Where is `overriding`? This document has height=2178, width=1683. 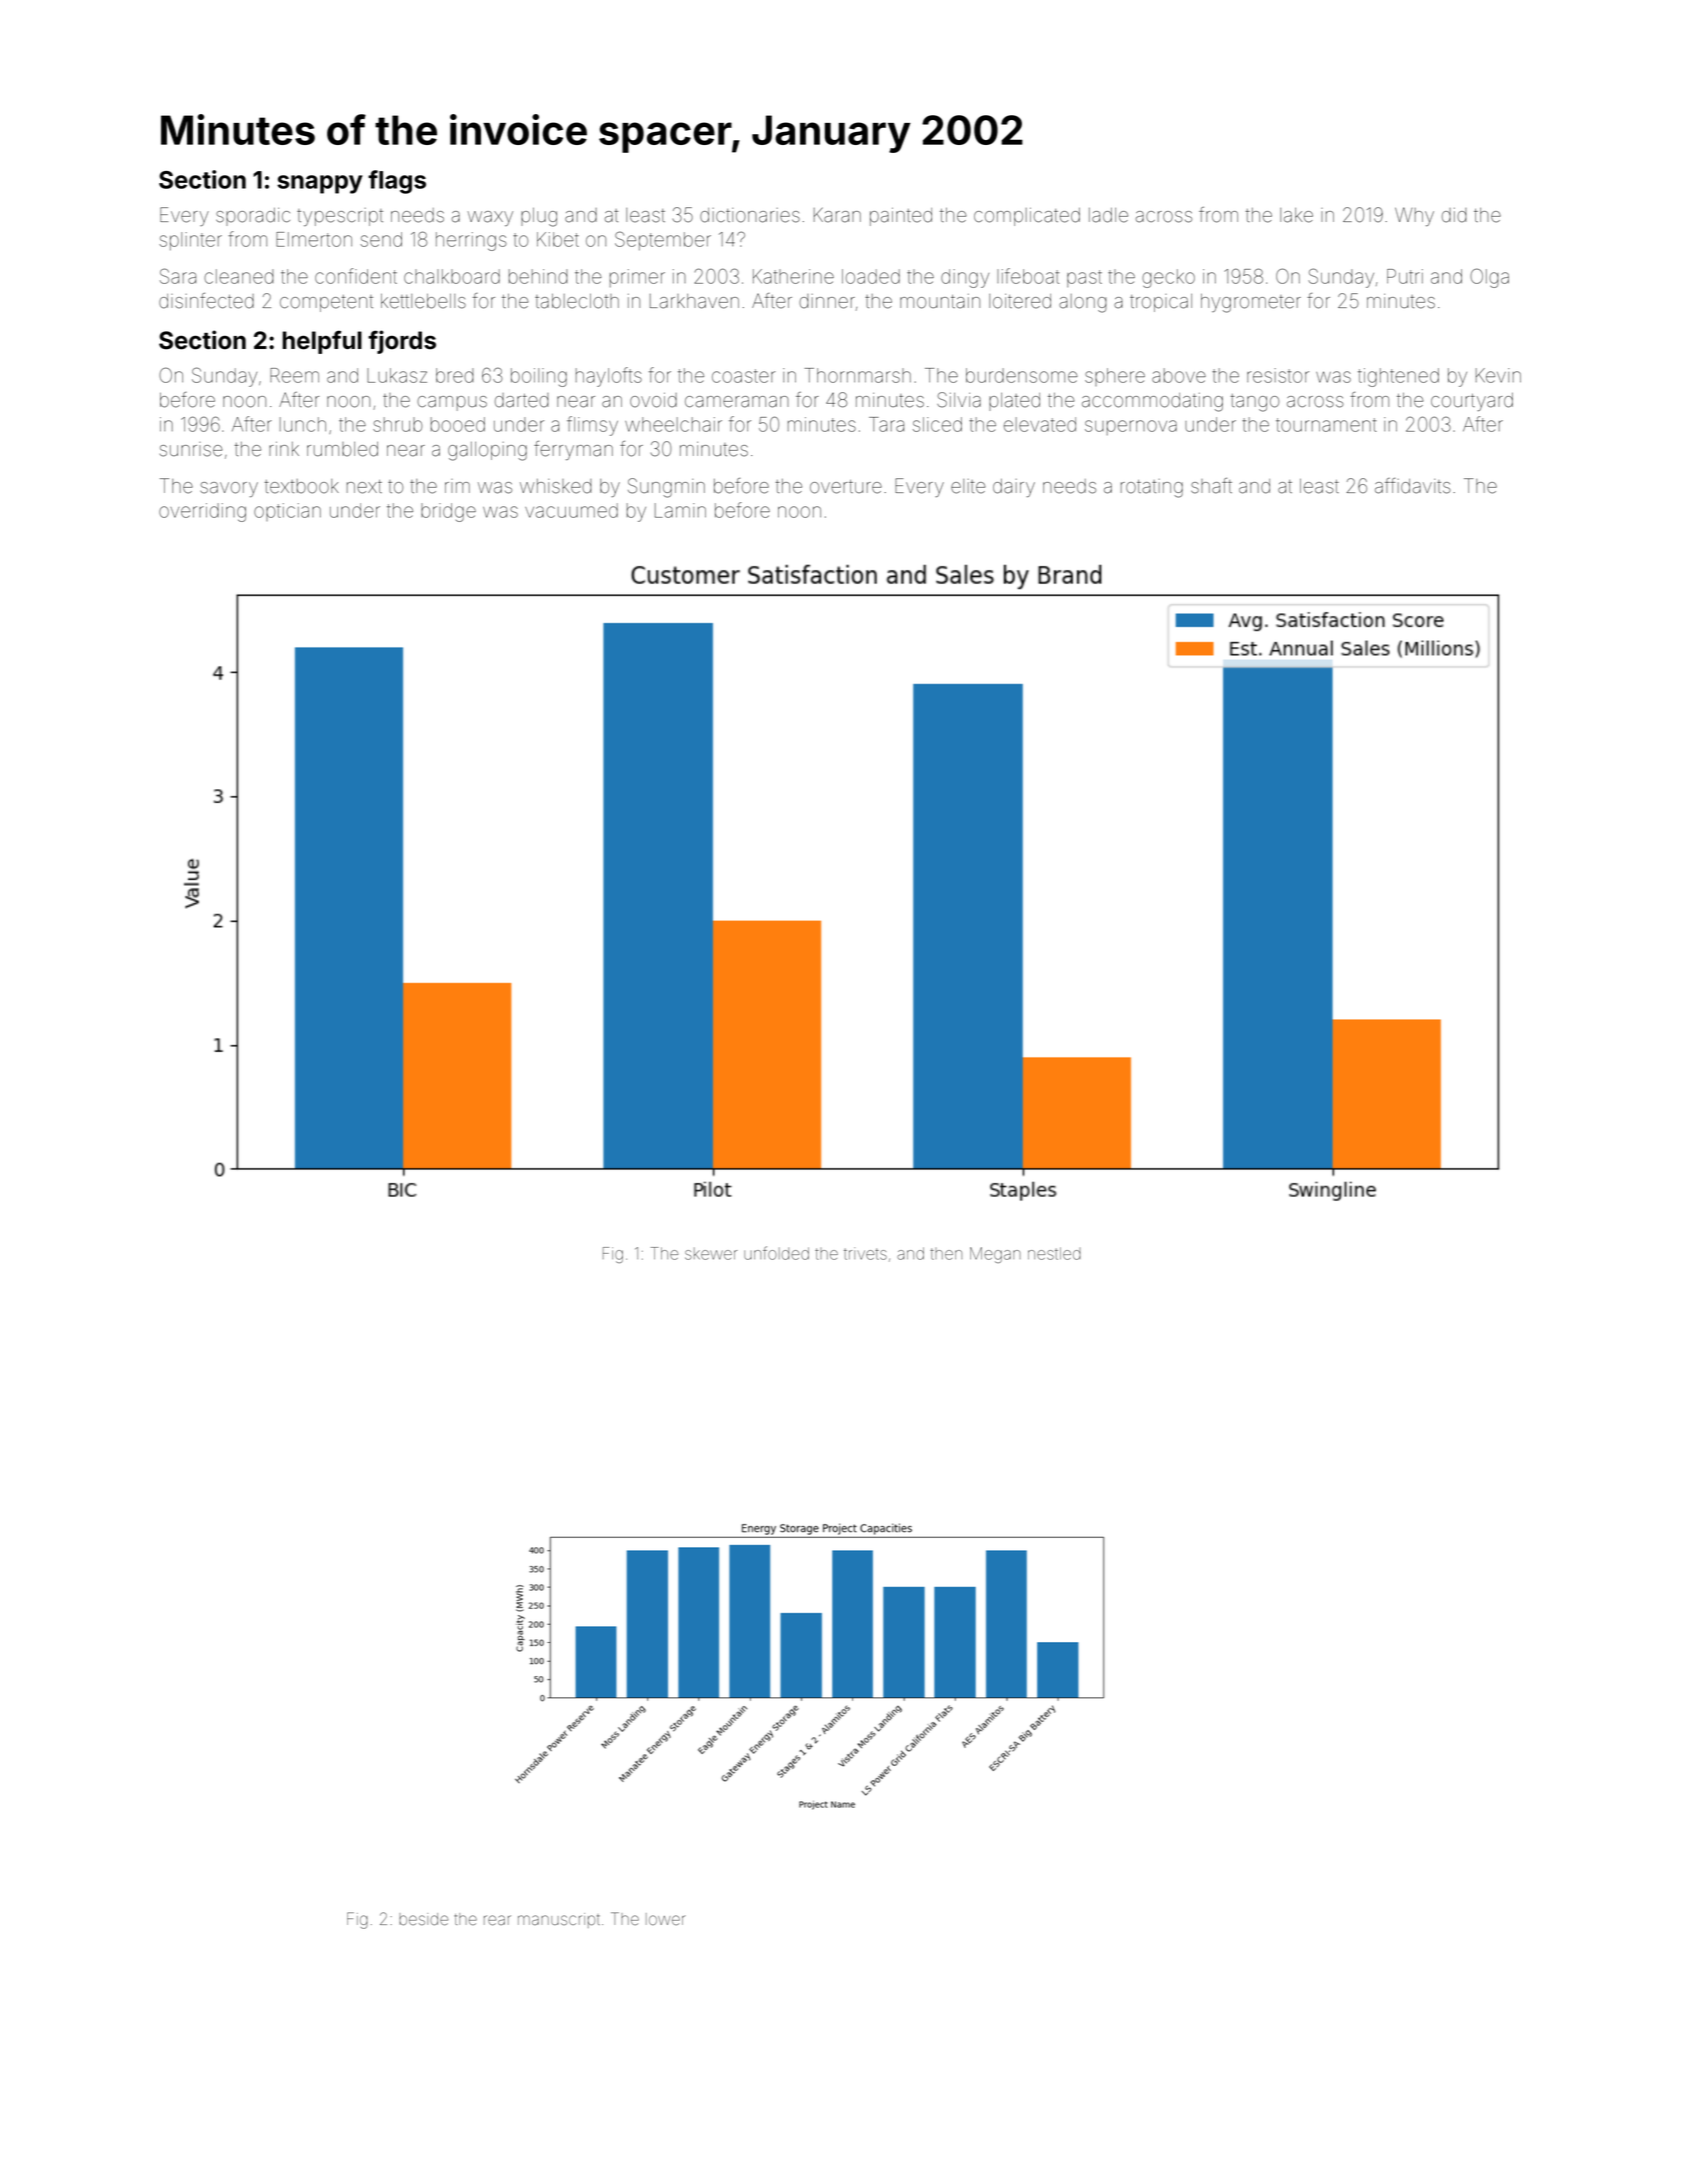 overriding is located at coordinates (202, 512).
